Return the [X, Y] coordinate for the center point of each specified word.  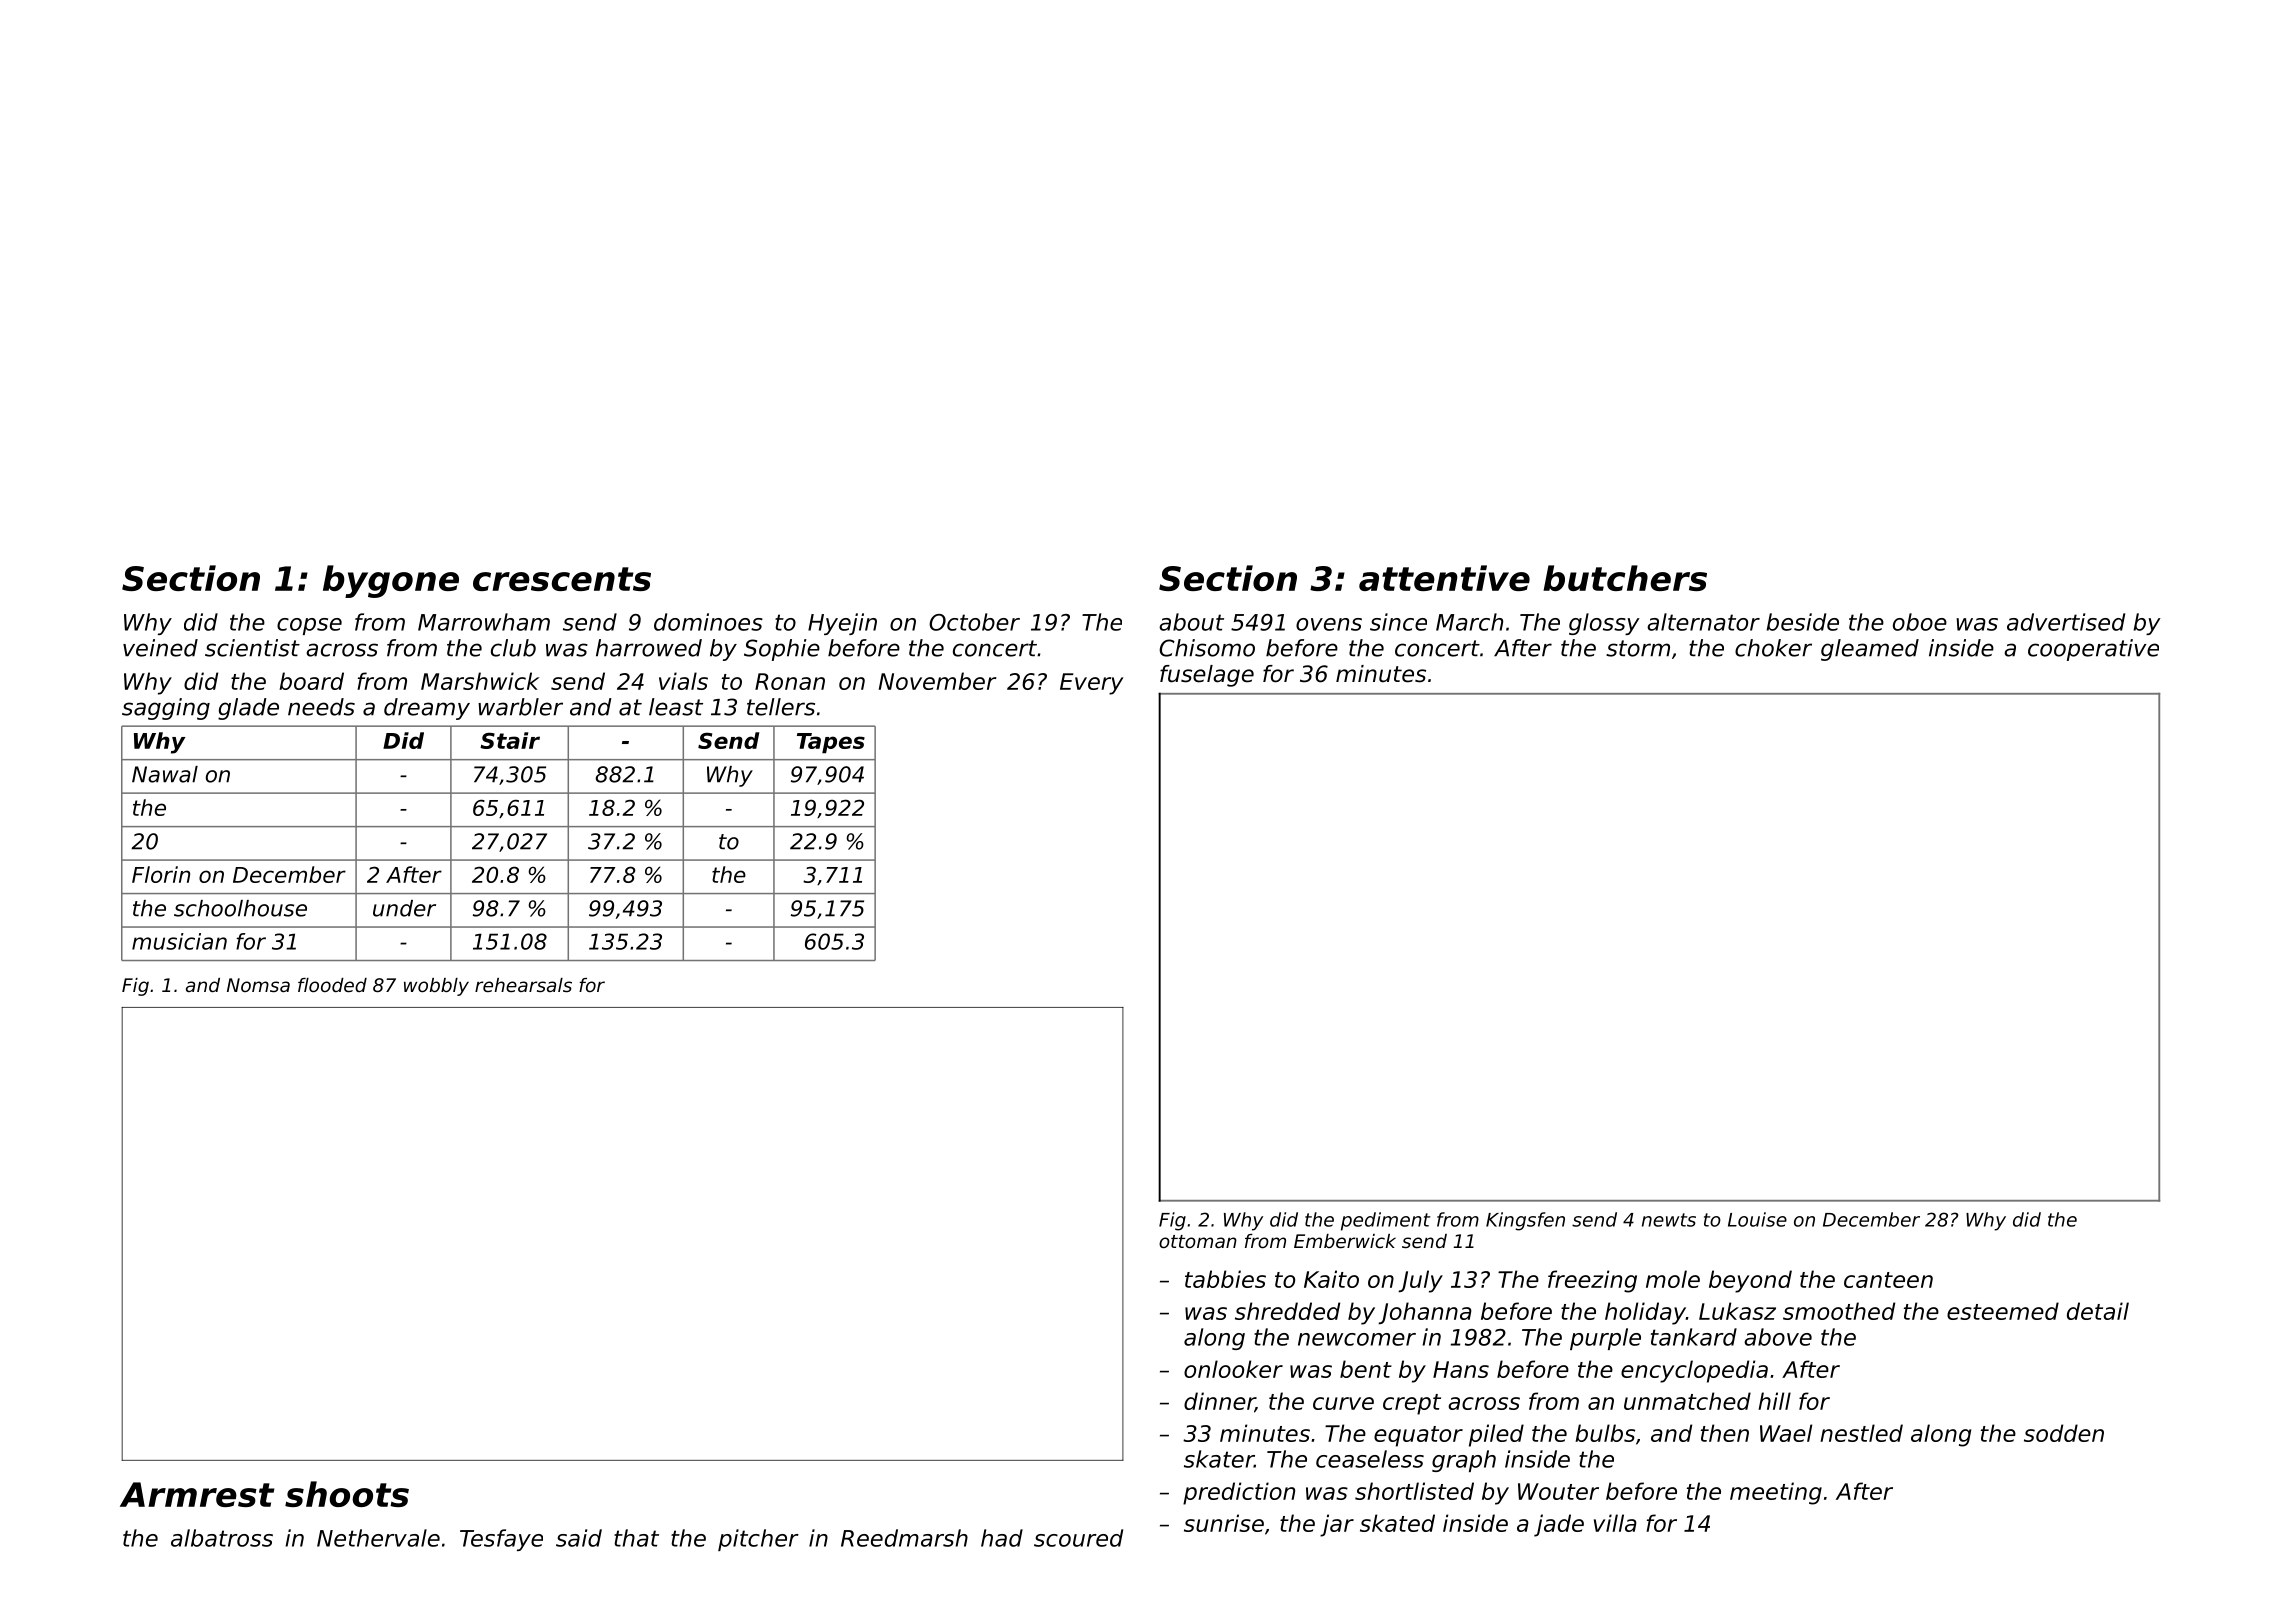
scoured [1078, 1538]
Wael [1786, 1433]
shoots [347, 1494]
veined [160, 648]
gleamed [1870, 650]
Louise [1757, 1219]
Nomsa [258, 985]
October [974, 622]
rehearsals [523, 985]
